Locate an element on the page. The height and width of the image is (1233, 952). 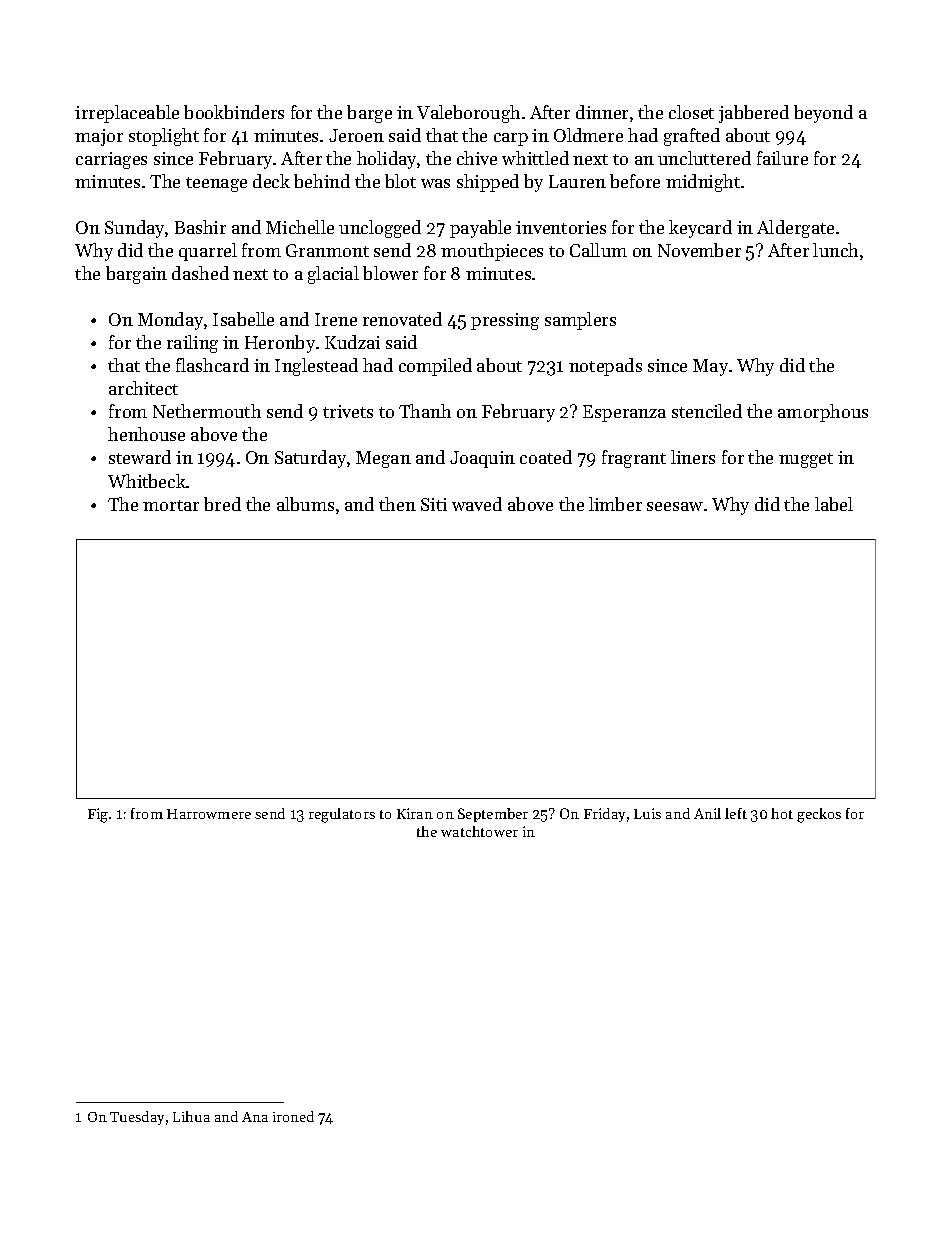
regulators is located at coordinates (342, 815).
